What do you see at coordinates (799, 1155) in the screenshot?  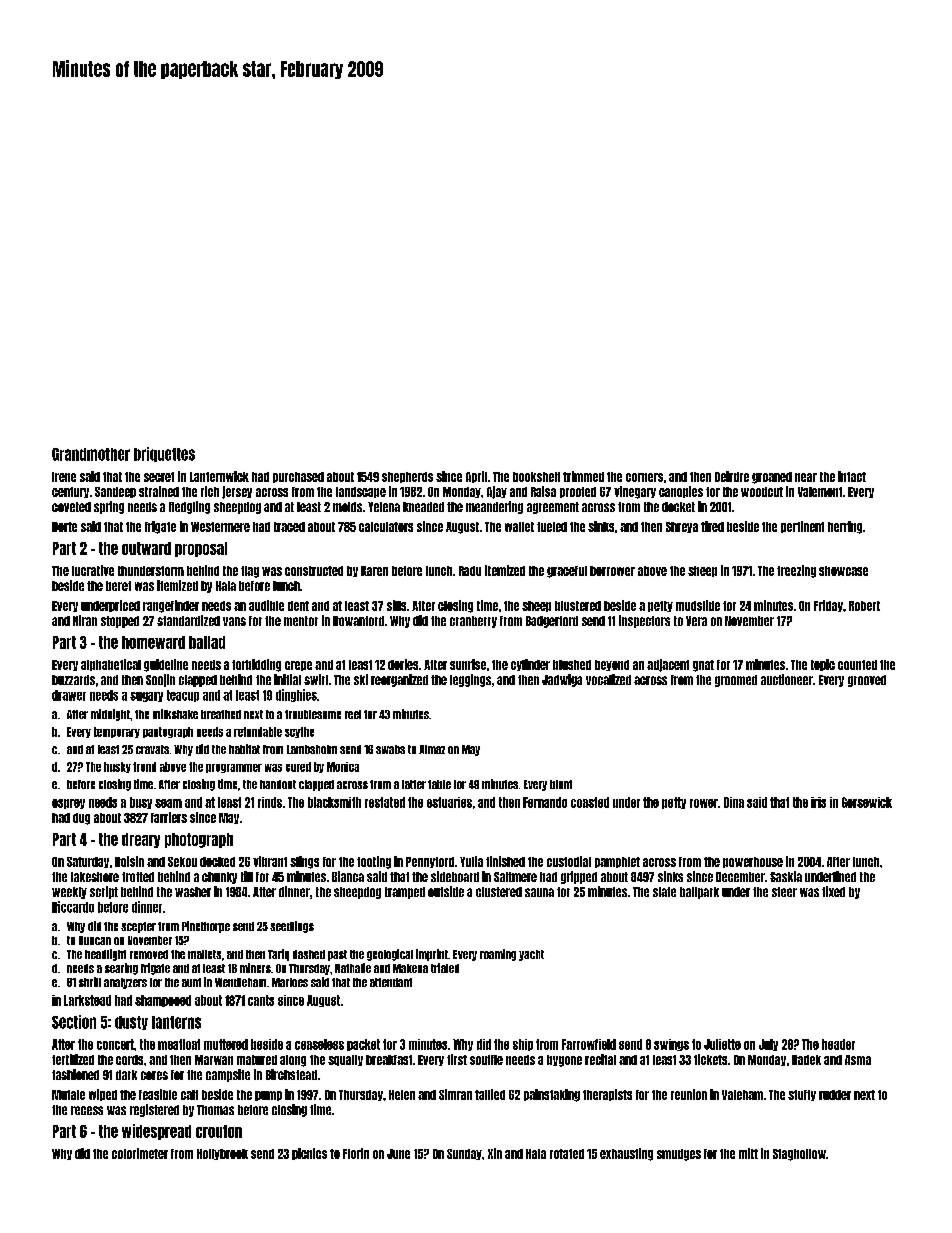 I see `Staghollow` at bounding box center [799, 1155].
